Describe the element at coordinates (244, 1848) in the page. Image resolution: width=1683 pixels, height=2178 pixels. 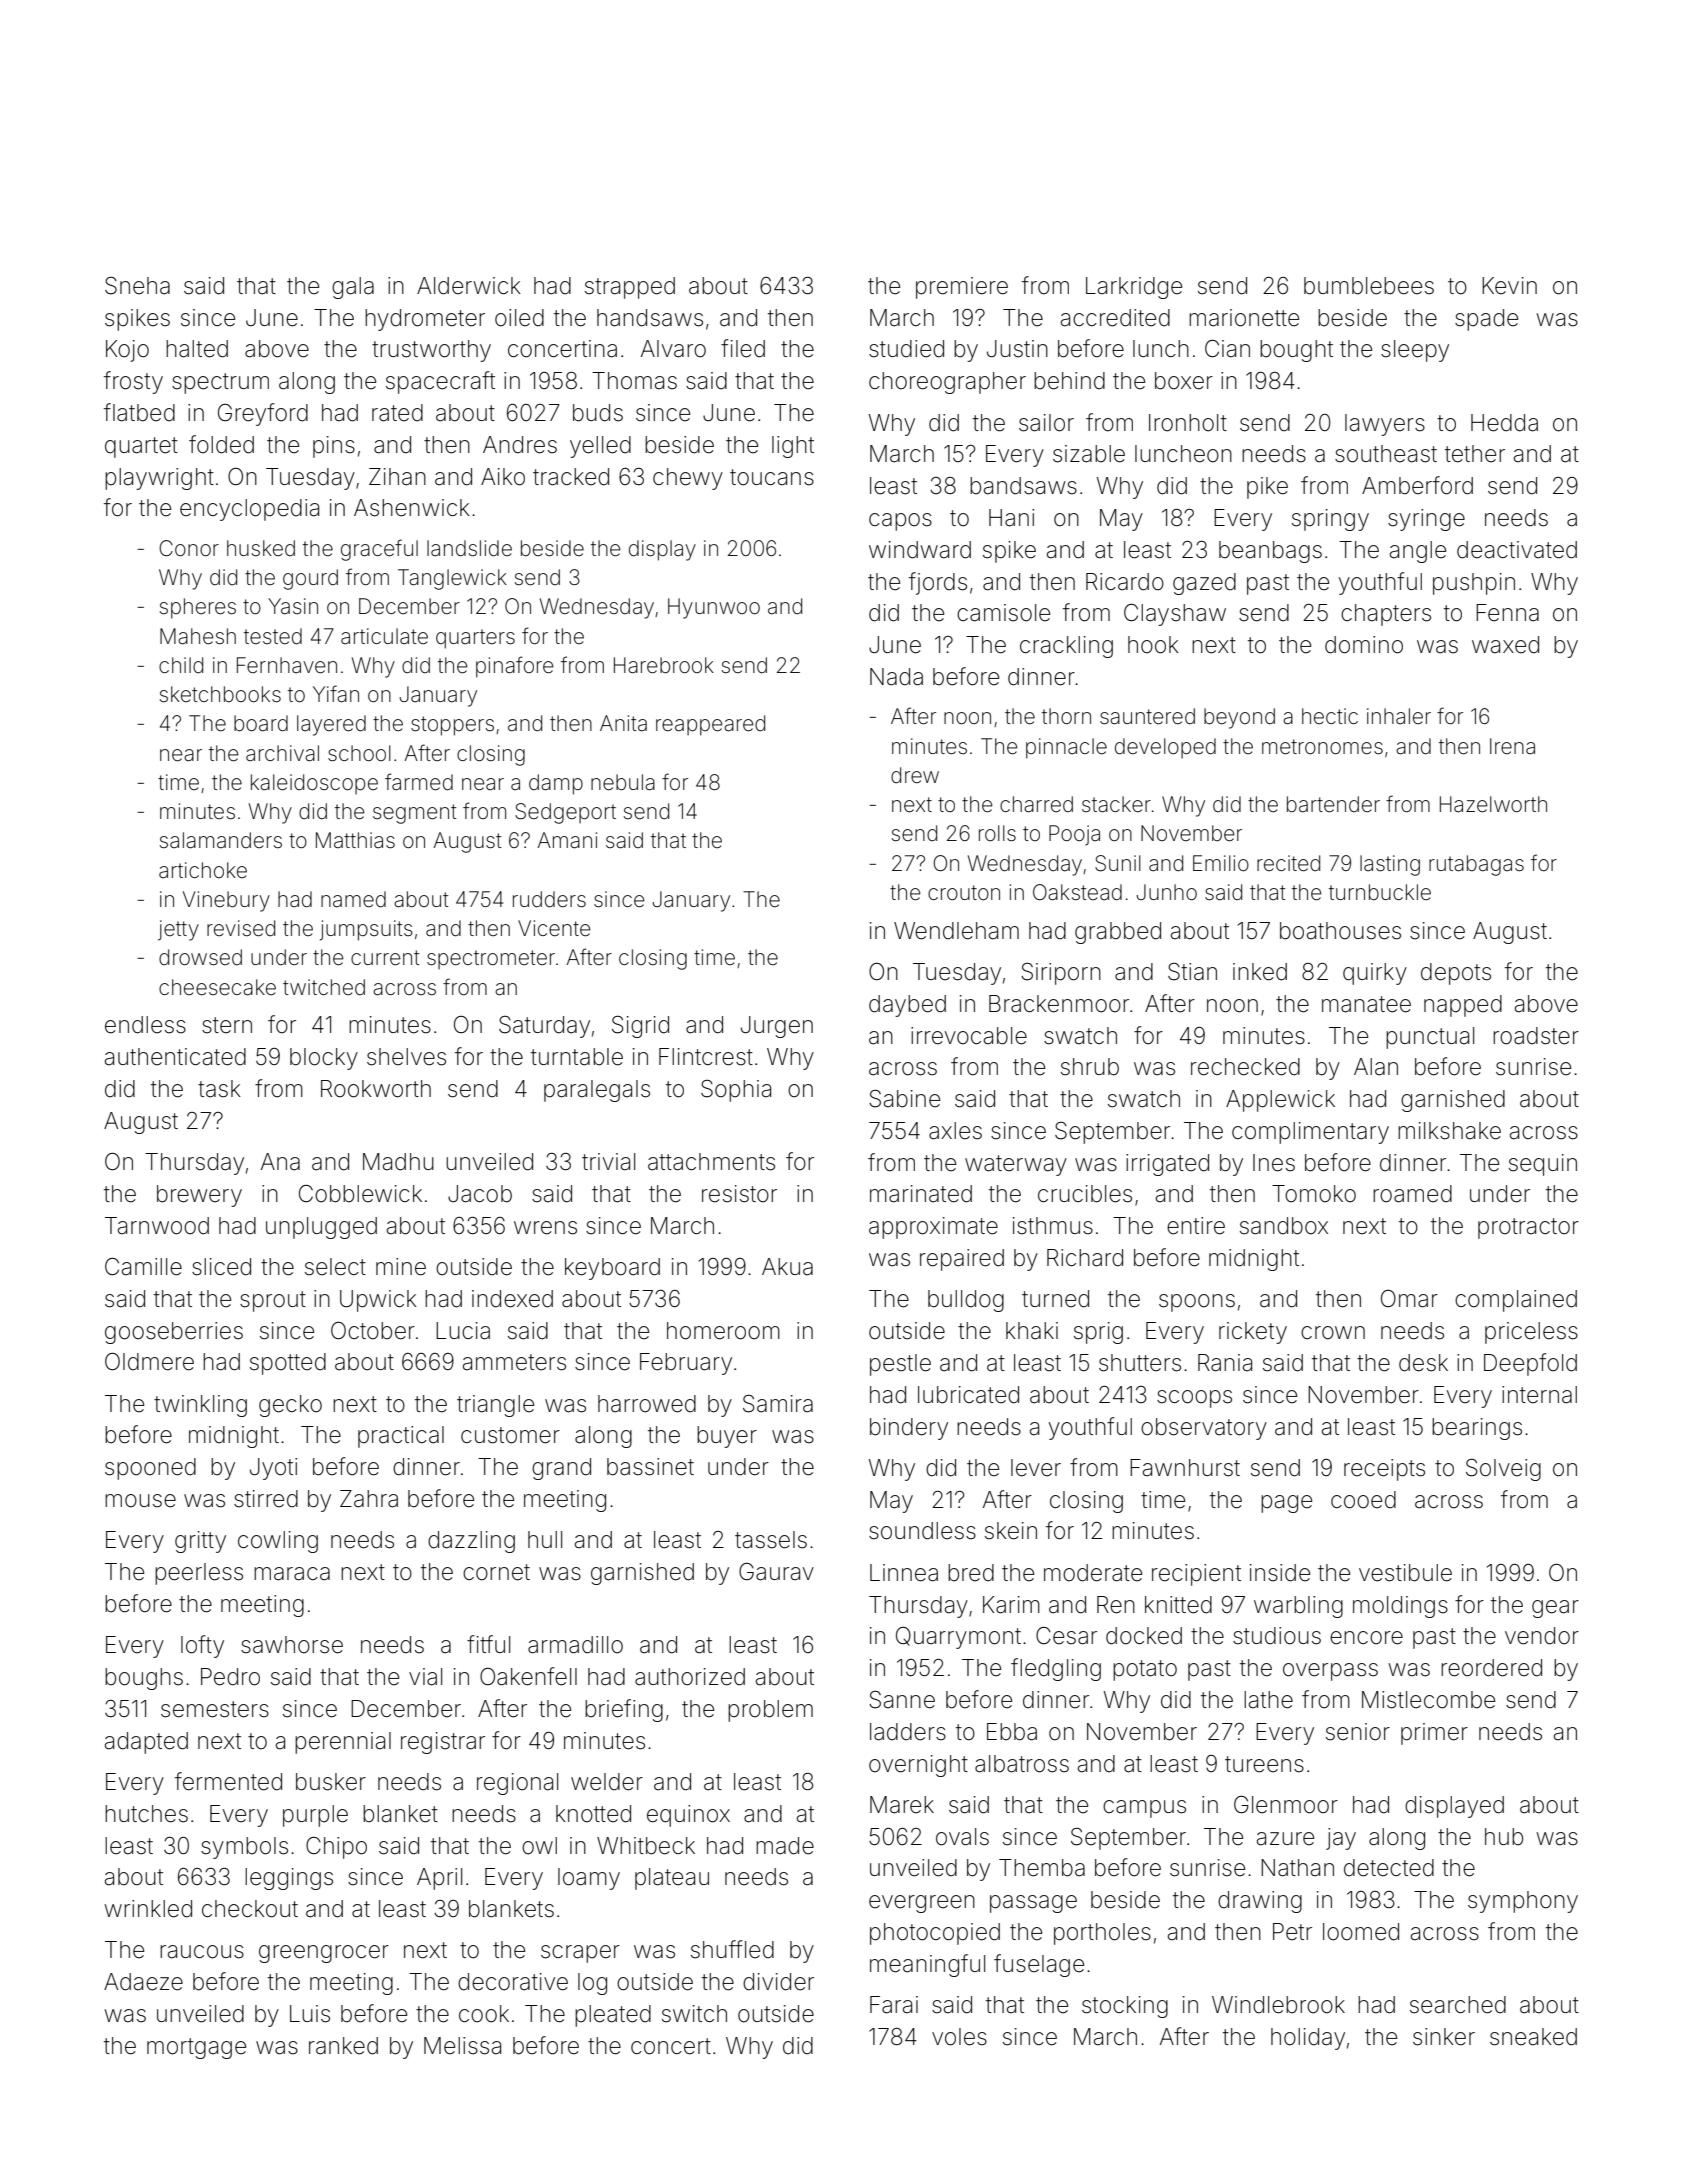
I see `symbols` at that location.
